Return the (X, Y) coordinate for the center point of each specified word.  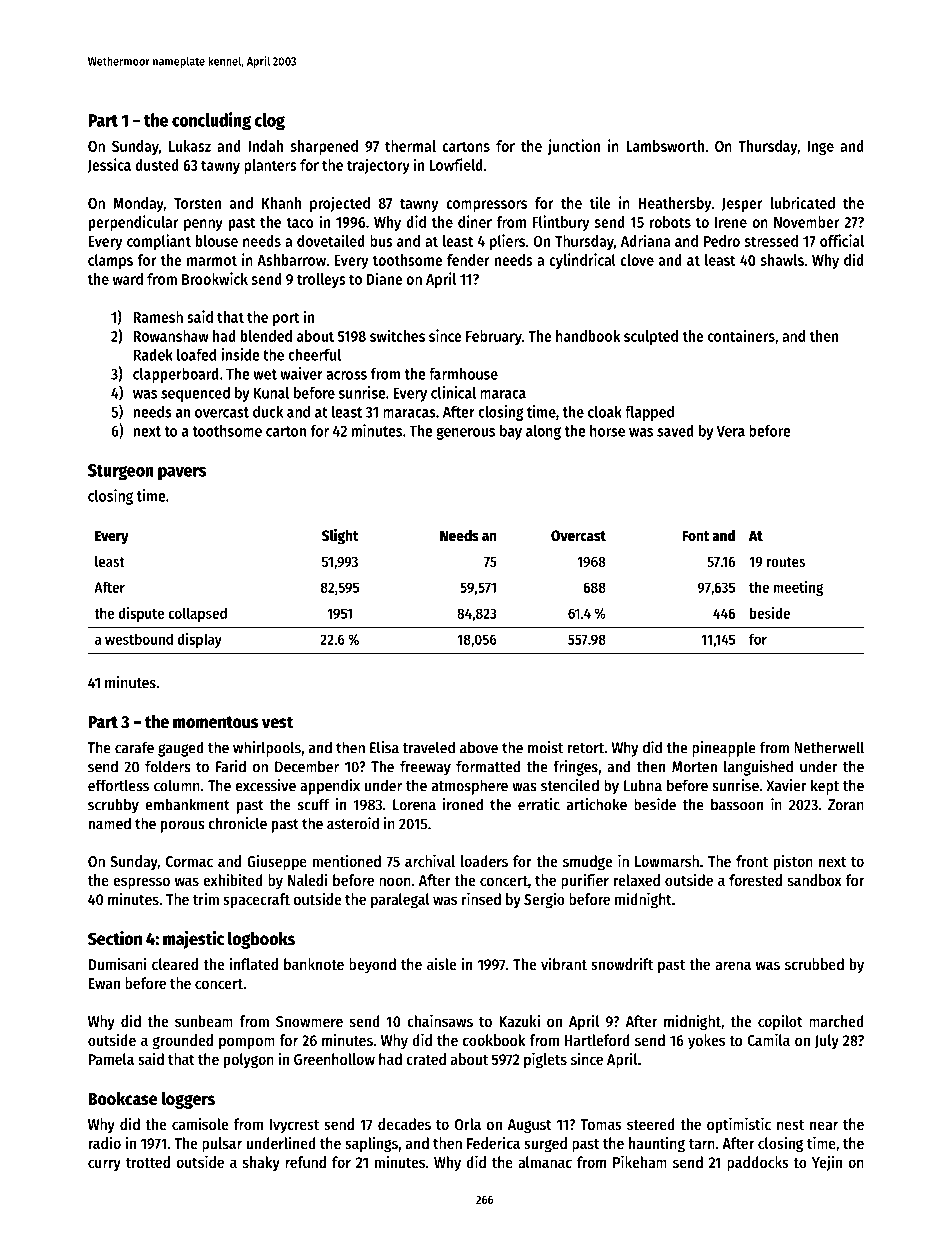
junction (574, 147)
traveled (429, 747)
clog (270, 122)
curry (104, 1165)
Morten (694, 767)
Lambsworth (665, 146)
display (200, 640)
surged (545, 1145)
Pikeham (640, 1161)
